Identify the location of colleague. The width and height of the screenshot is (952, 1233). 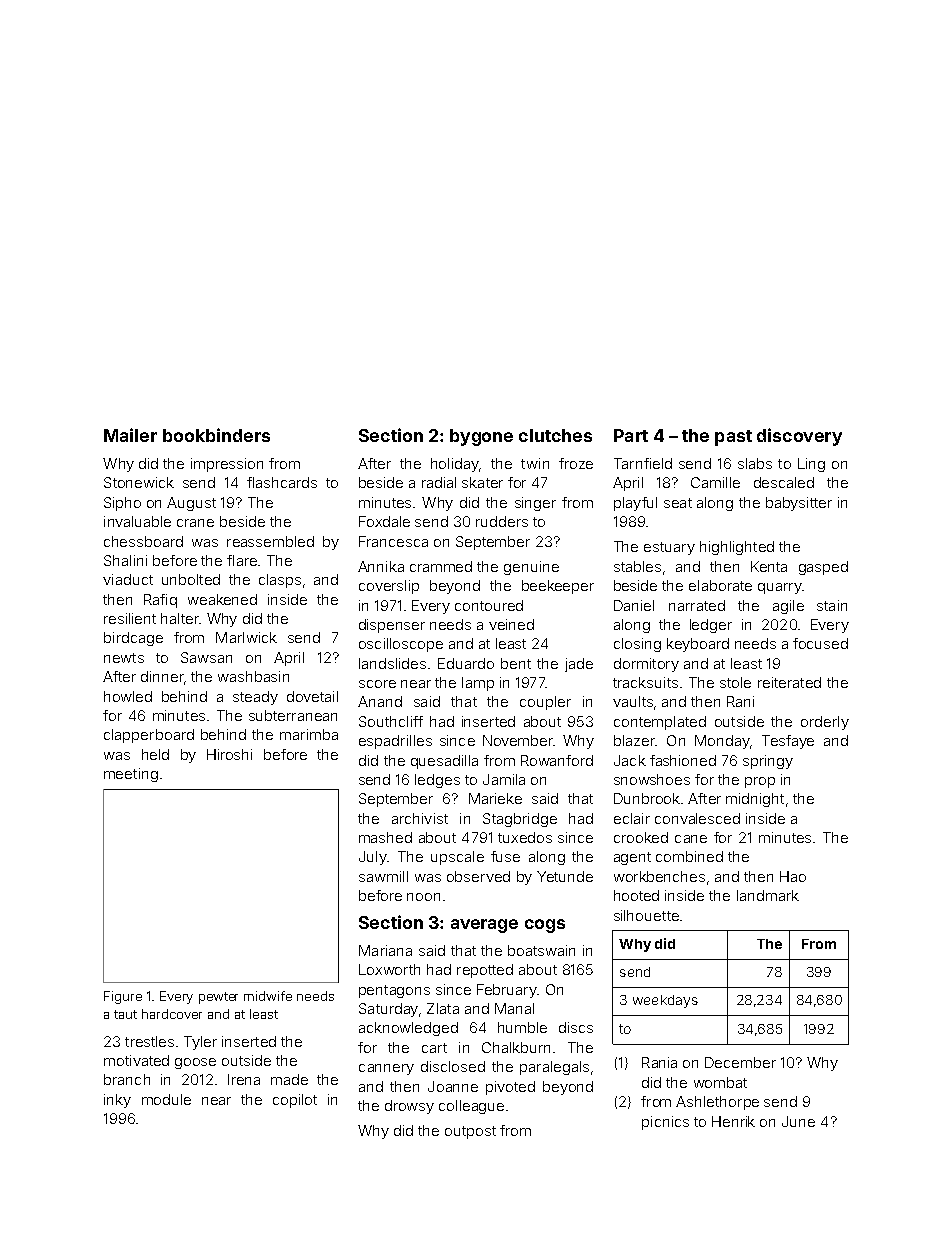
(471, 1107).
